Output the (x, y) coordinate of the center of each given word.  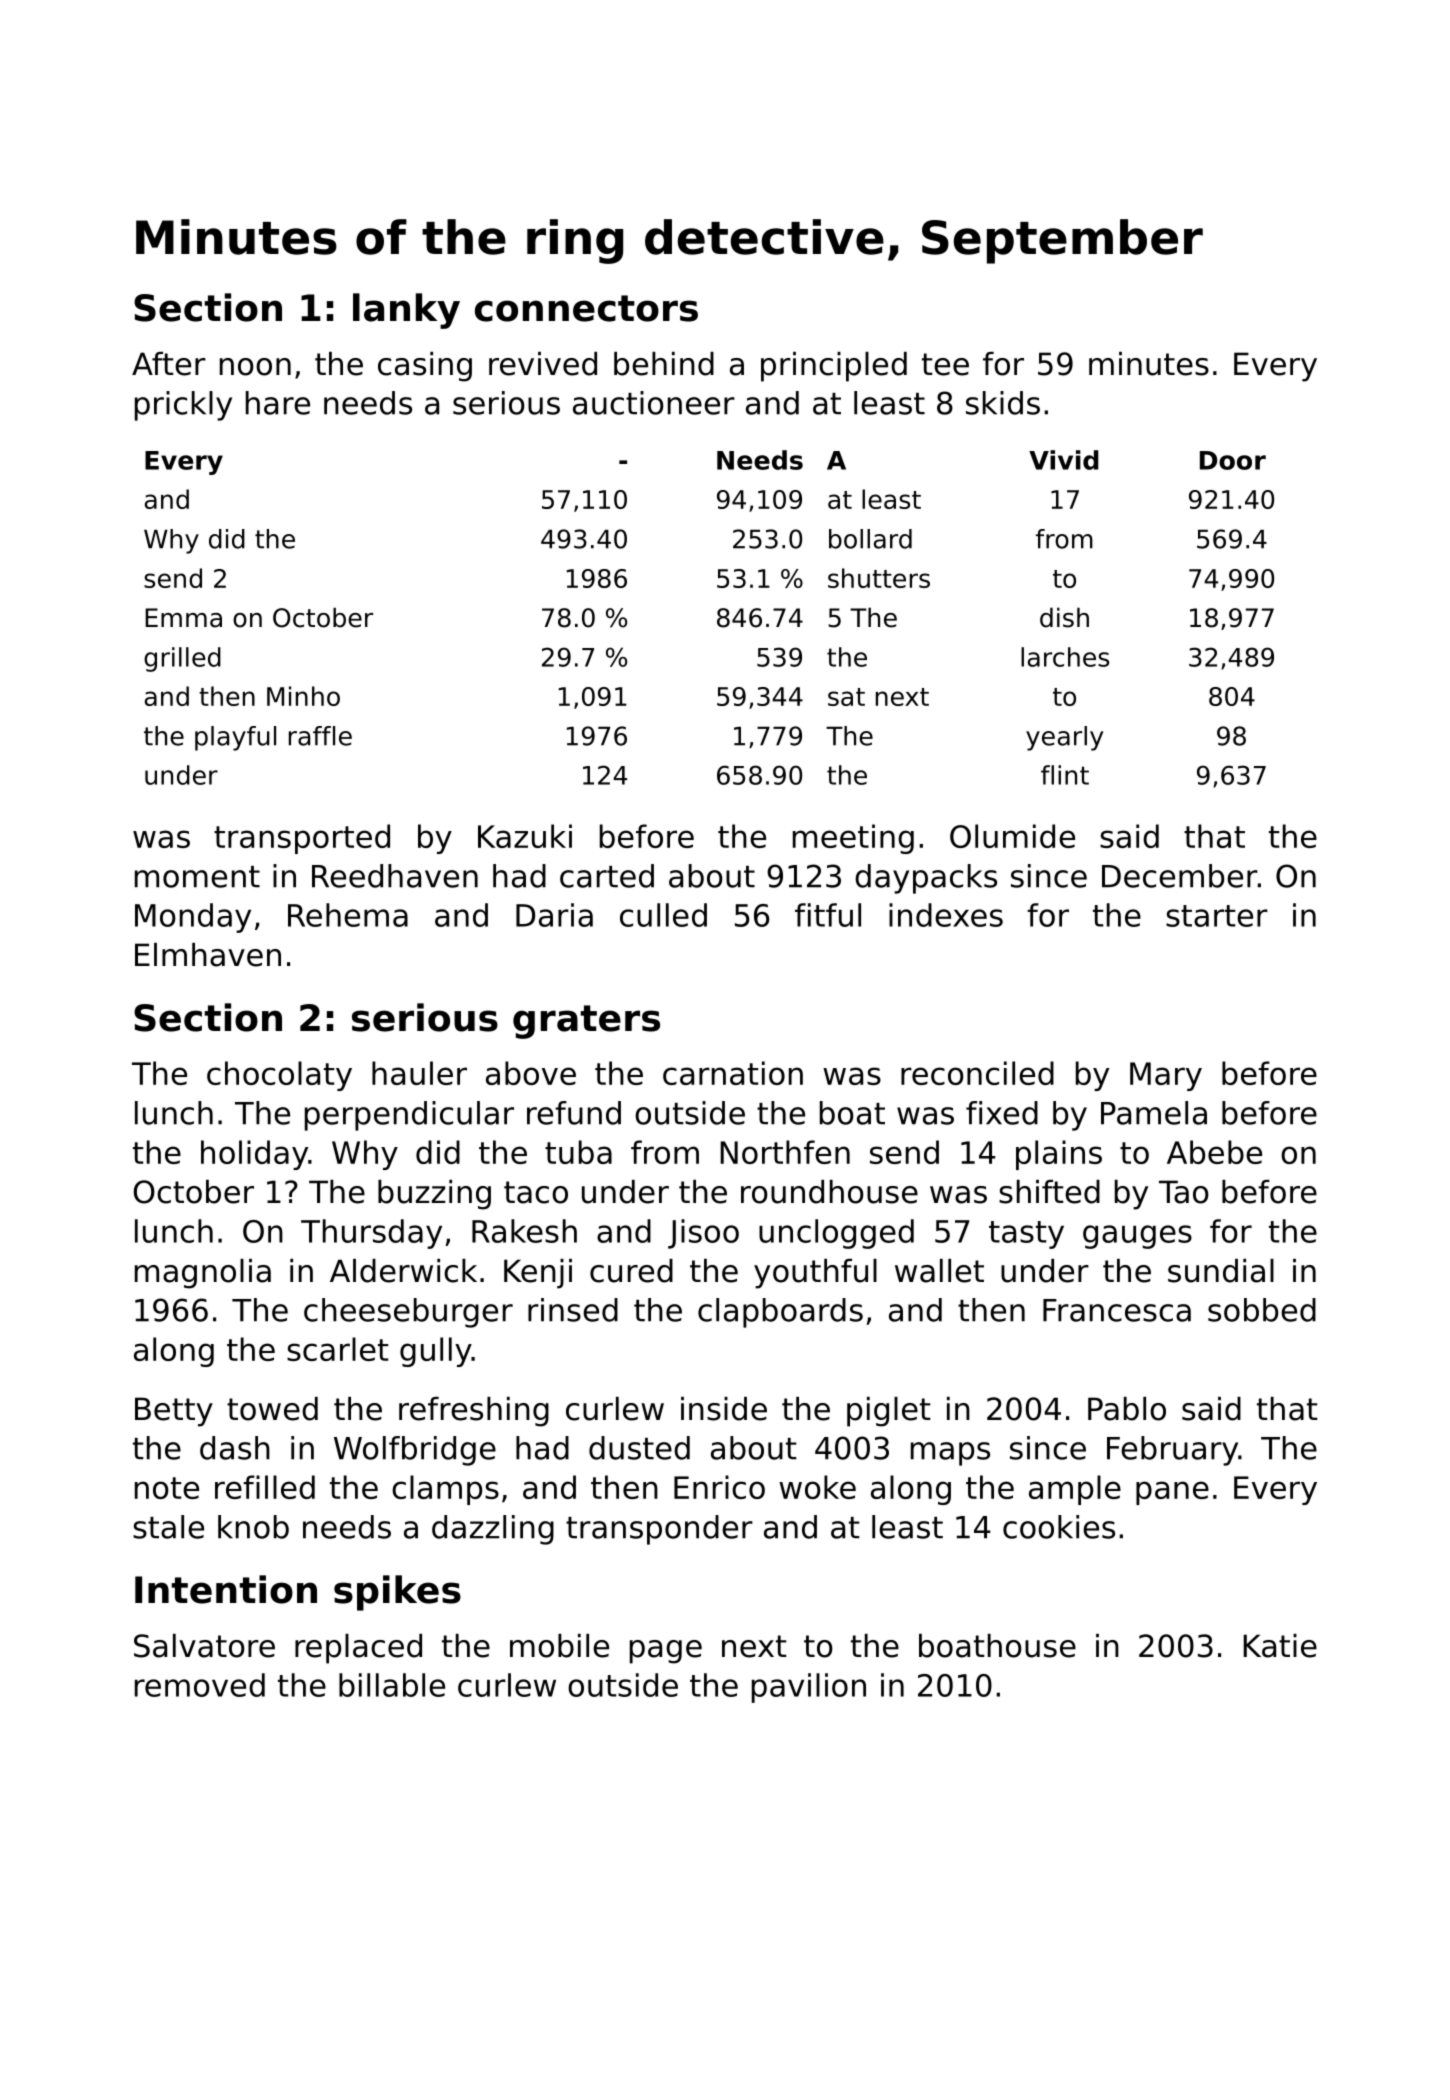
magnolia (203, 1274)
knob (253, 1527)
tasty (1026, 1235)
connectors (586, 308)
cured (631, 1271)
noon (255, 367)
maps (950, 1454)
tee (945, 364)
